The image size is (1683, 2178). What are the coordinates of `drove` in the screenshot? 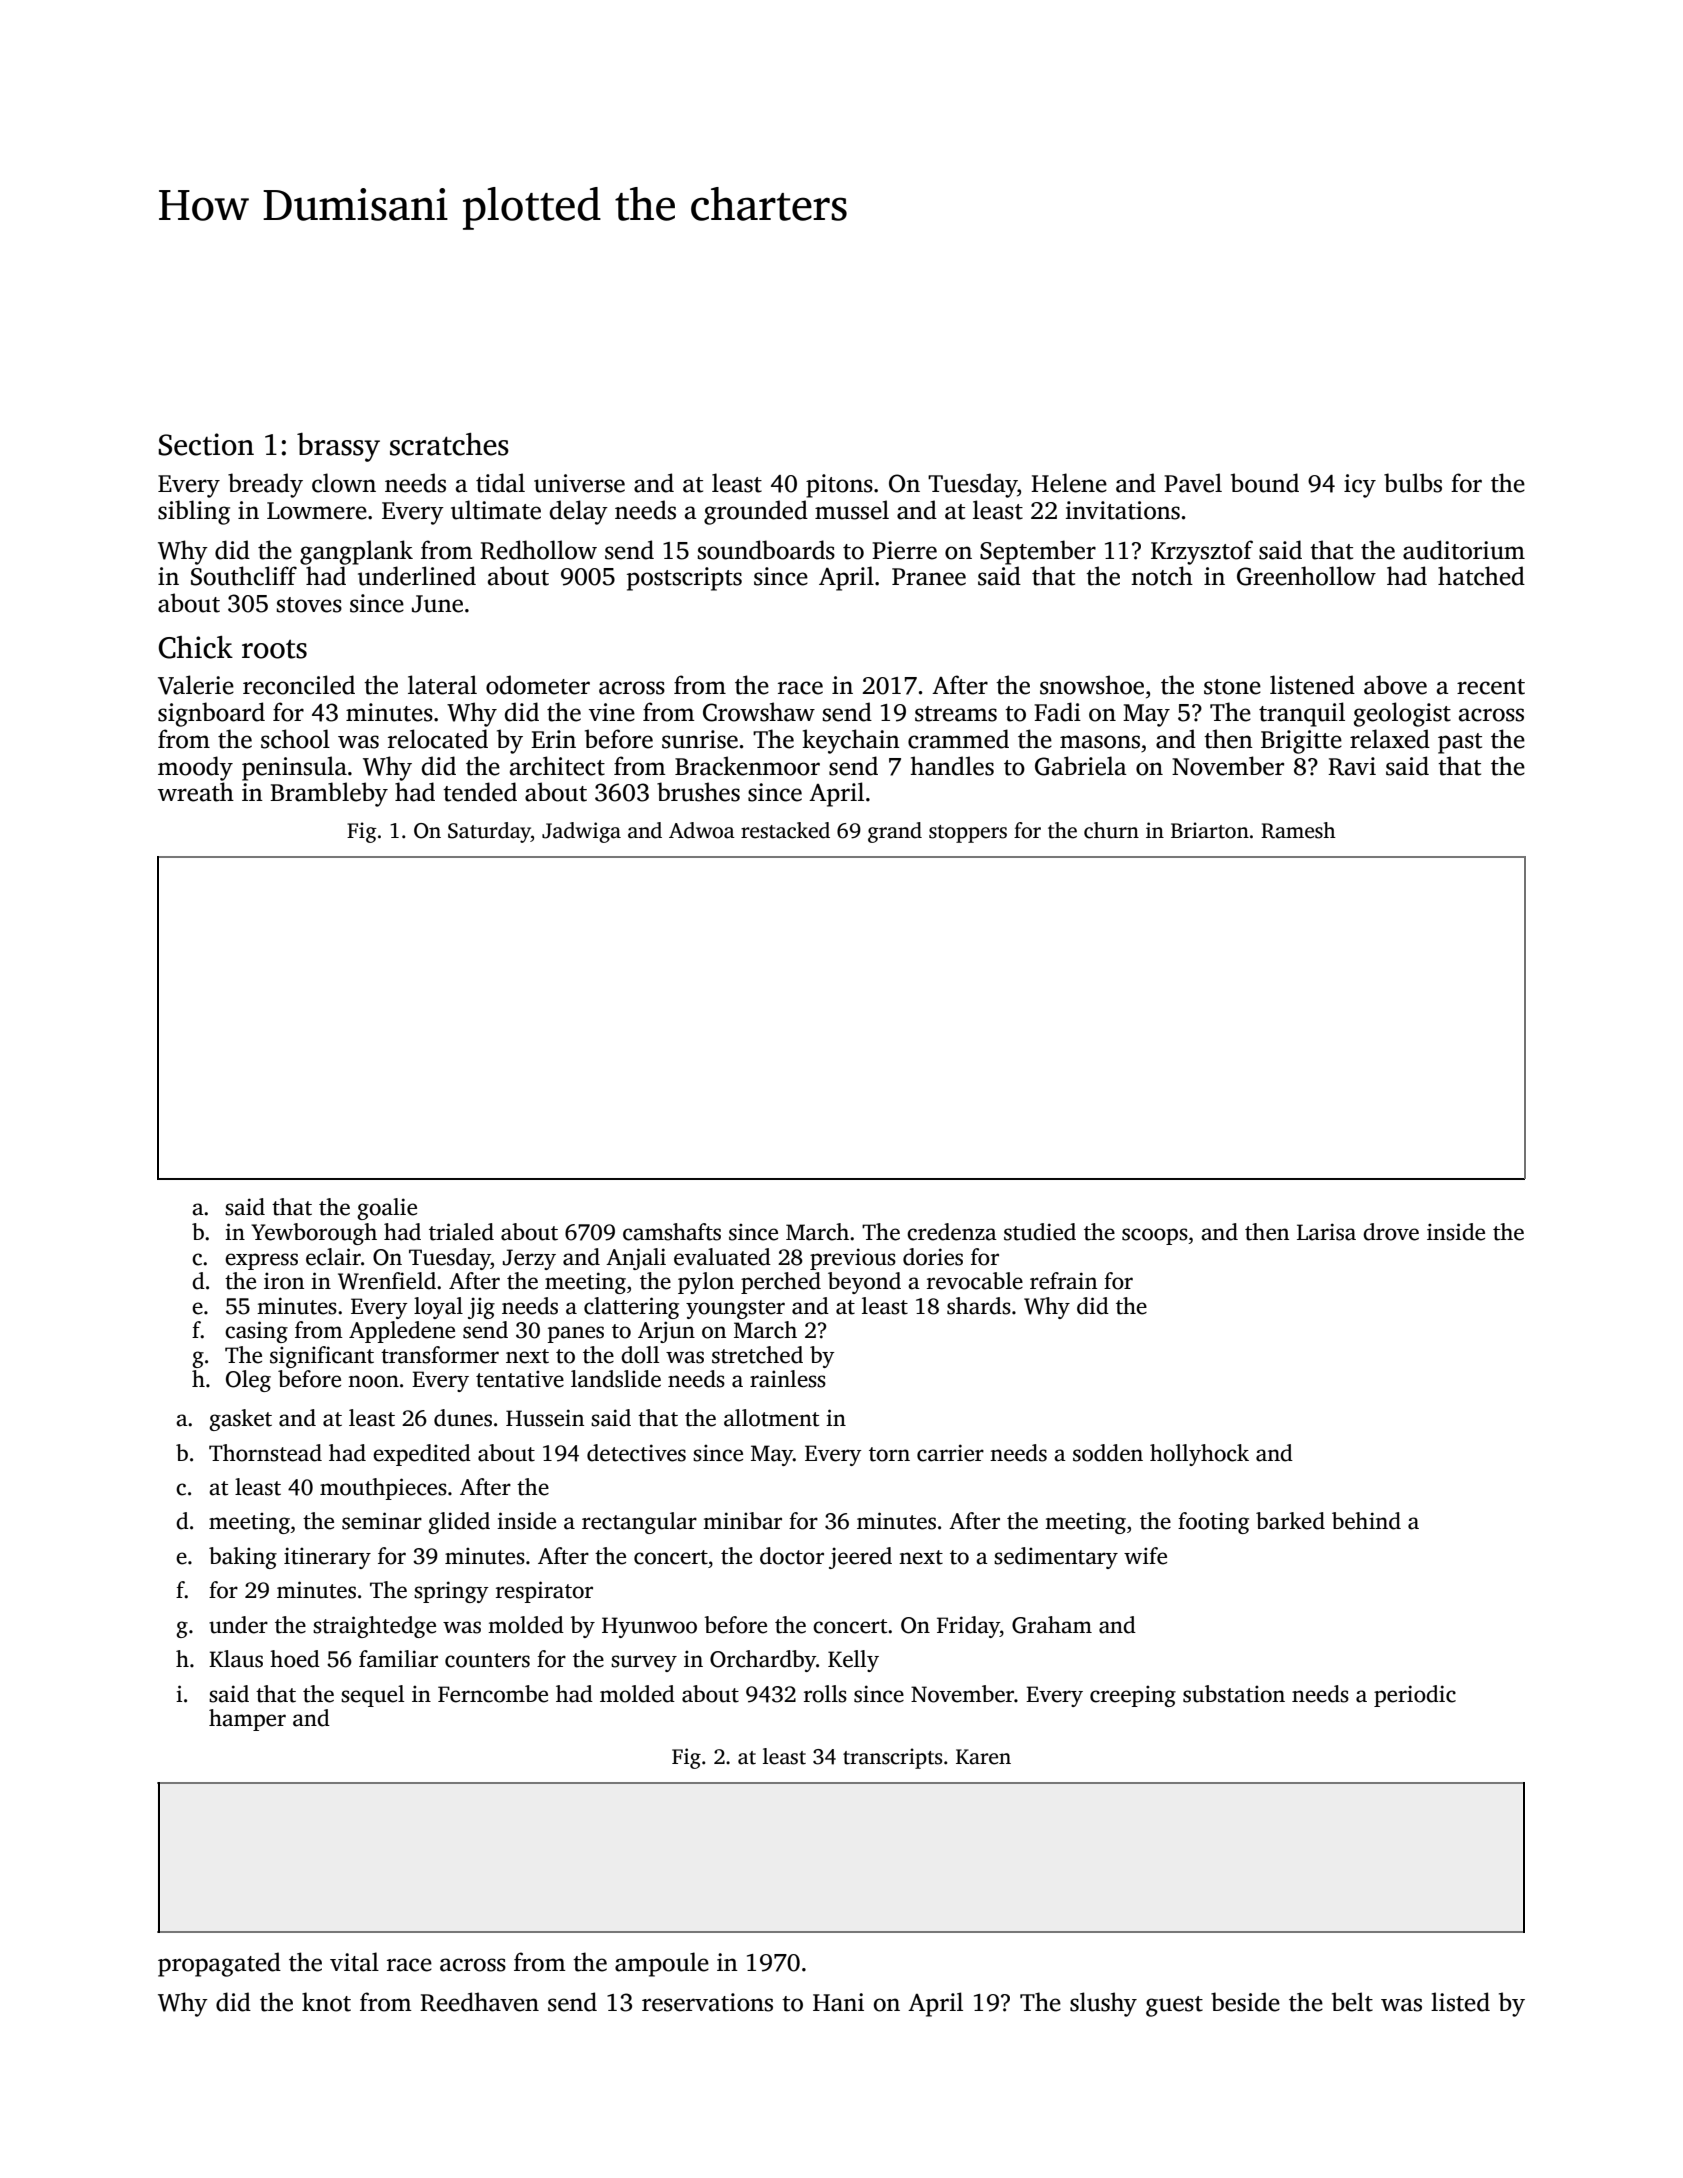 It's located at (1391, 1232).
